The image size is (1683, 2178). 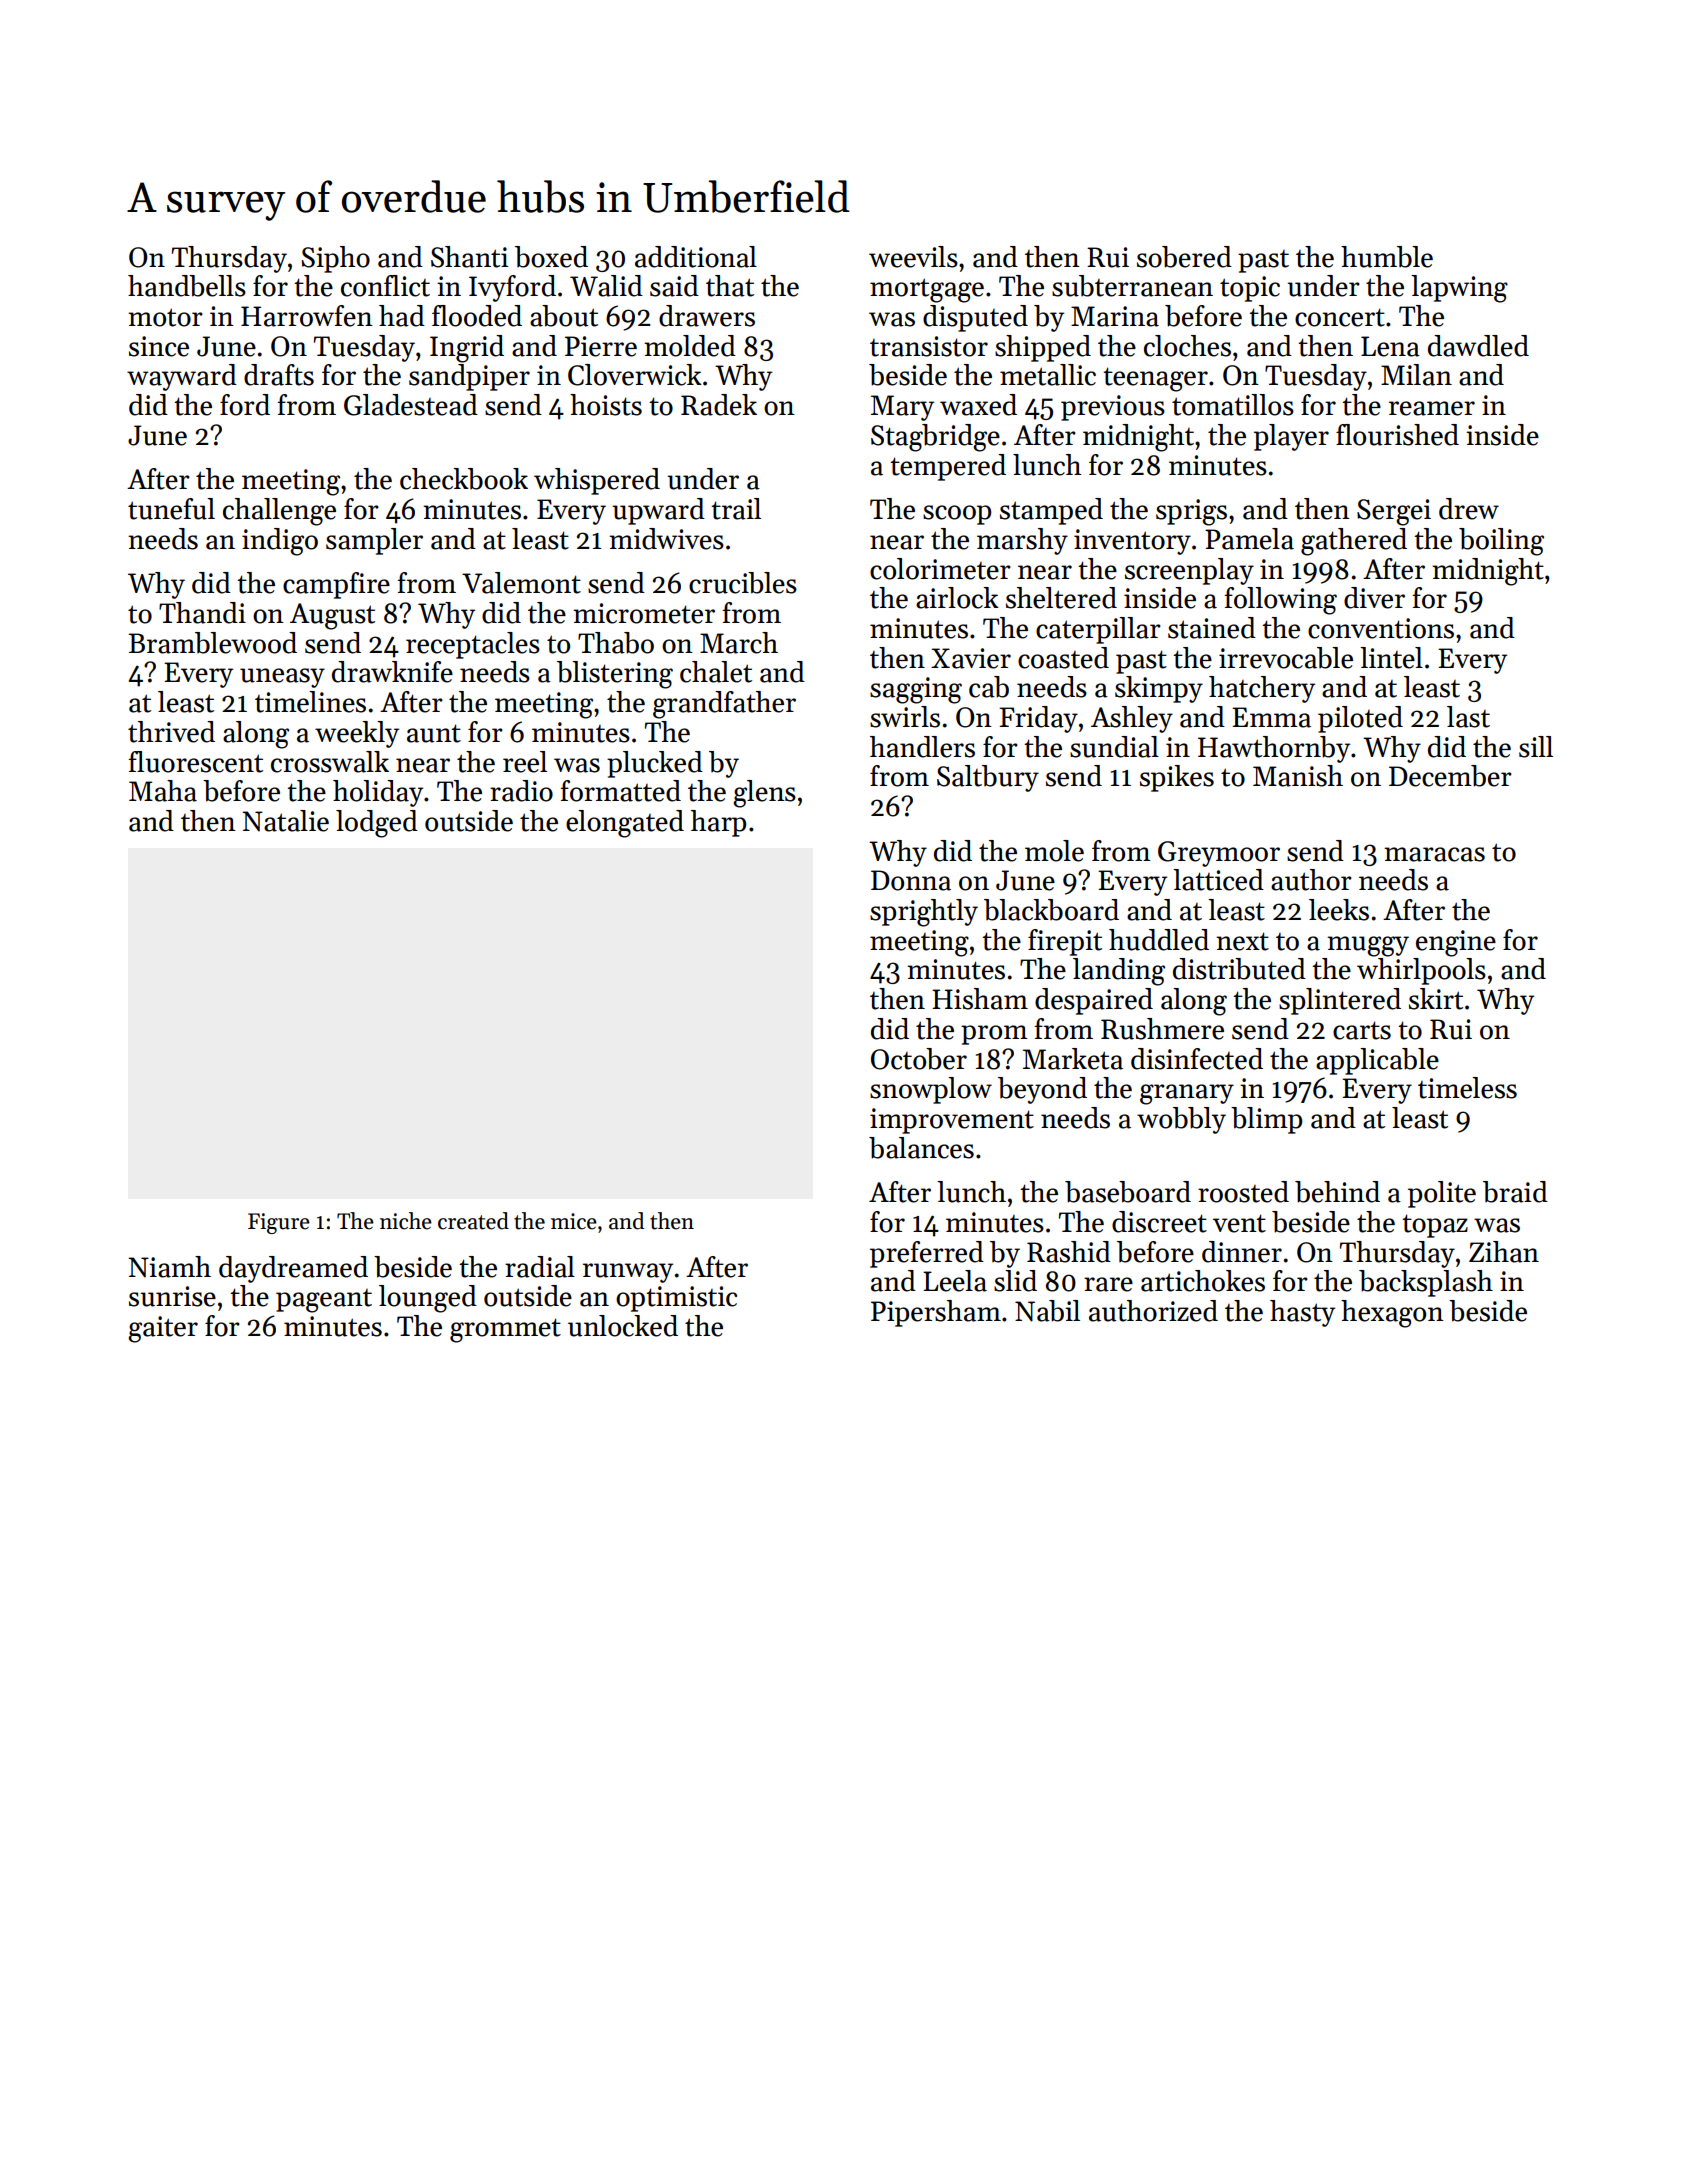 I want to click on handbells, so click(x=187, y=286).
